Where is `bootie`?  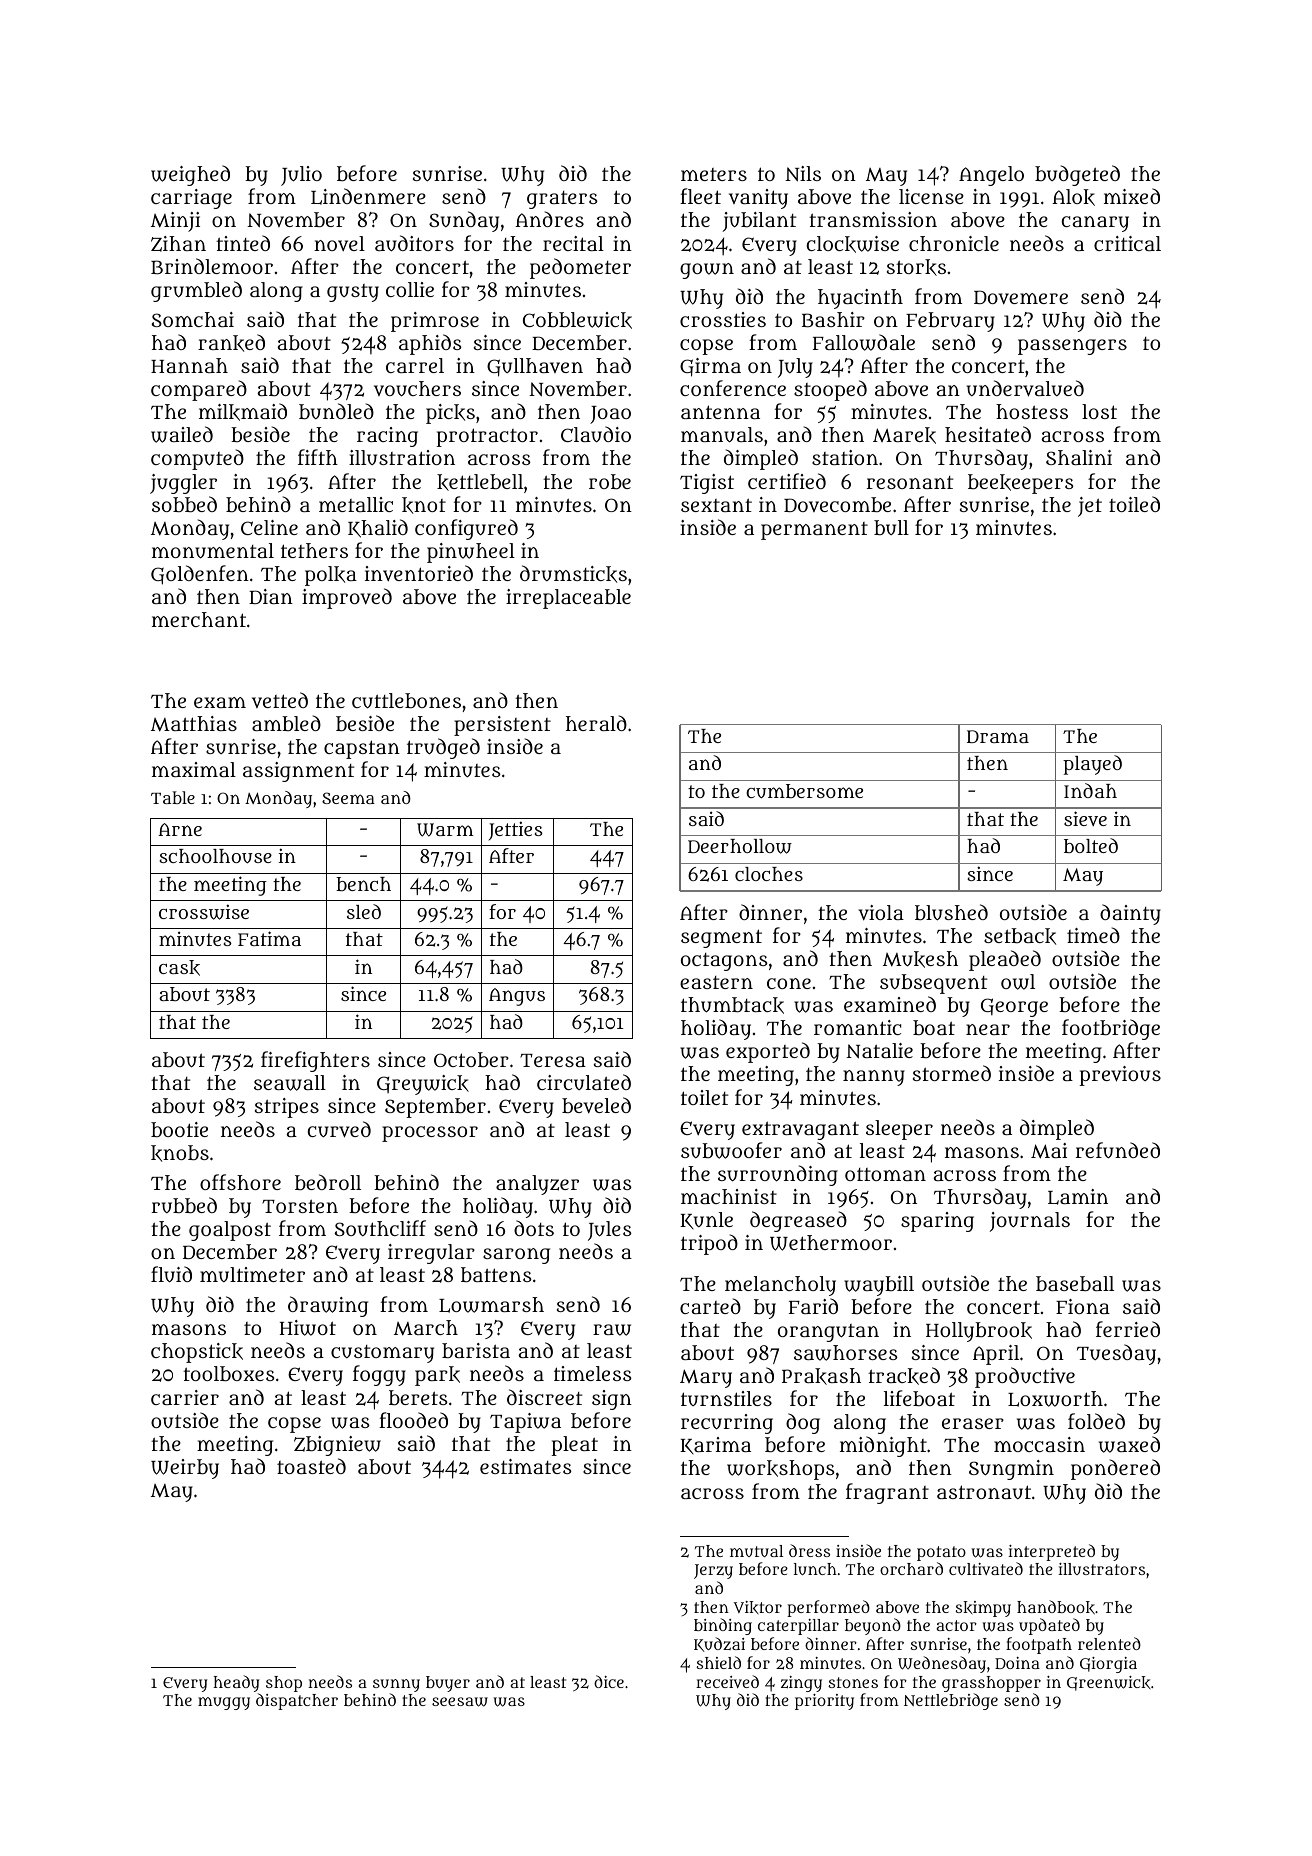
bootie is located at coordinates (179, 1129).
